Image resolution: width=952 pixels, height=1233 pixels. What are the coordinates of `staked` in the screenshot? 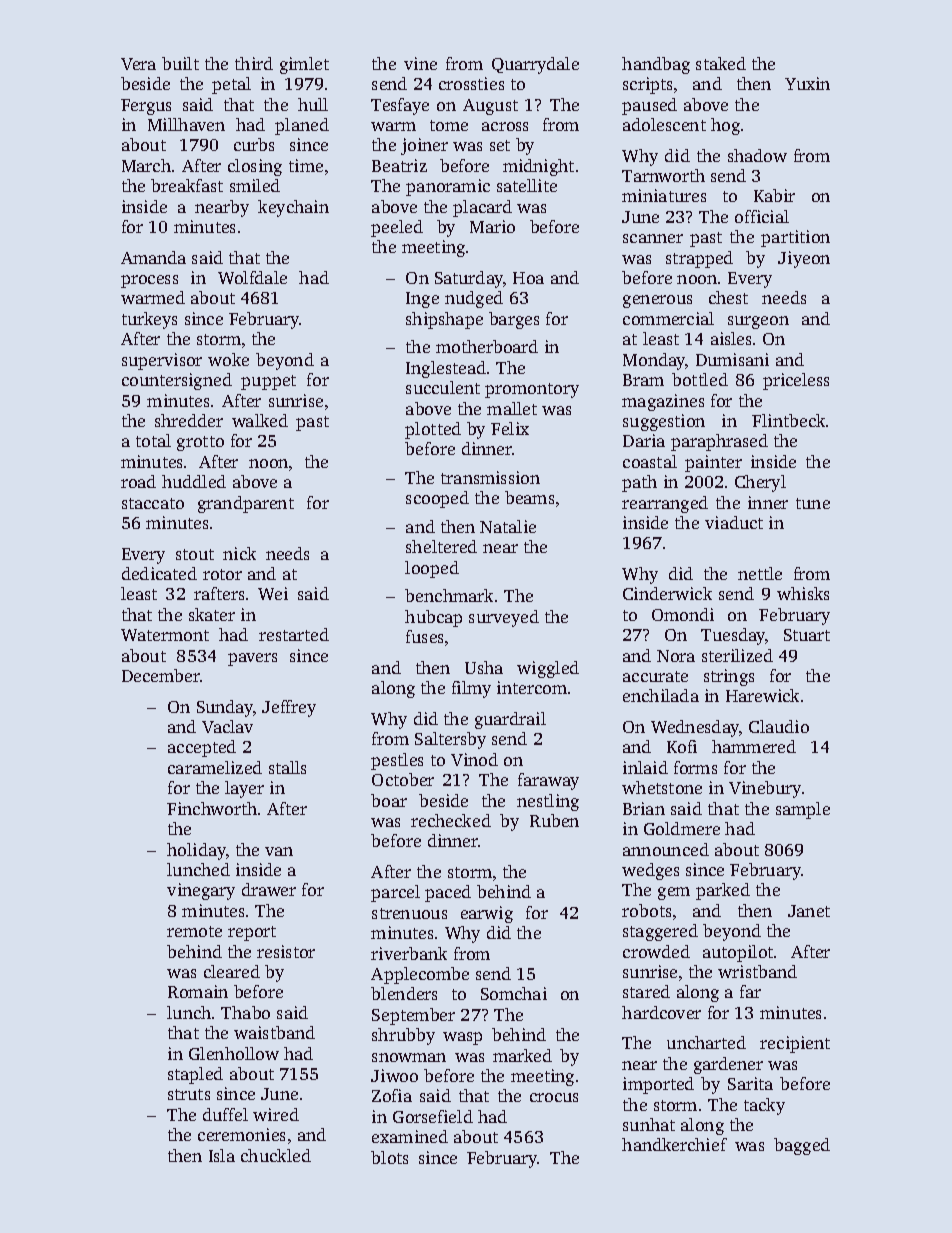 It's located at (721, 63).
